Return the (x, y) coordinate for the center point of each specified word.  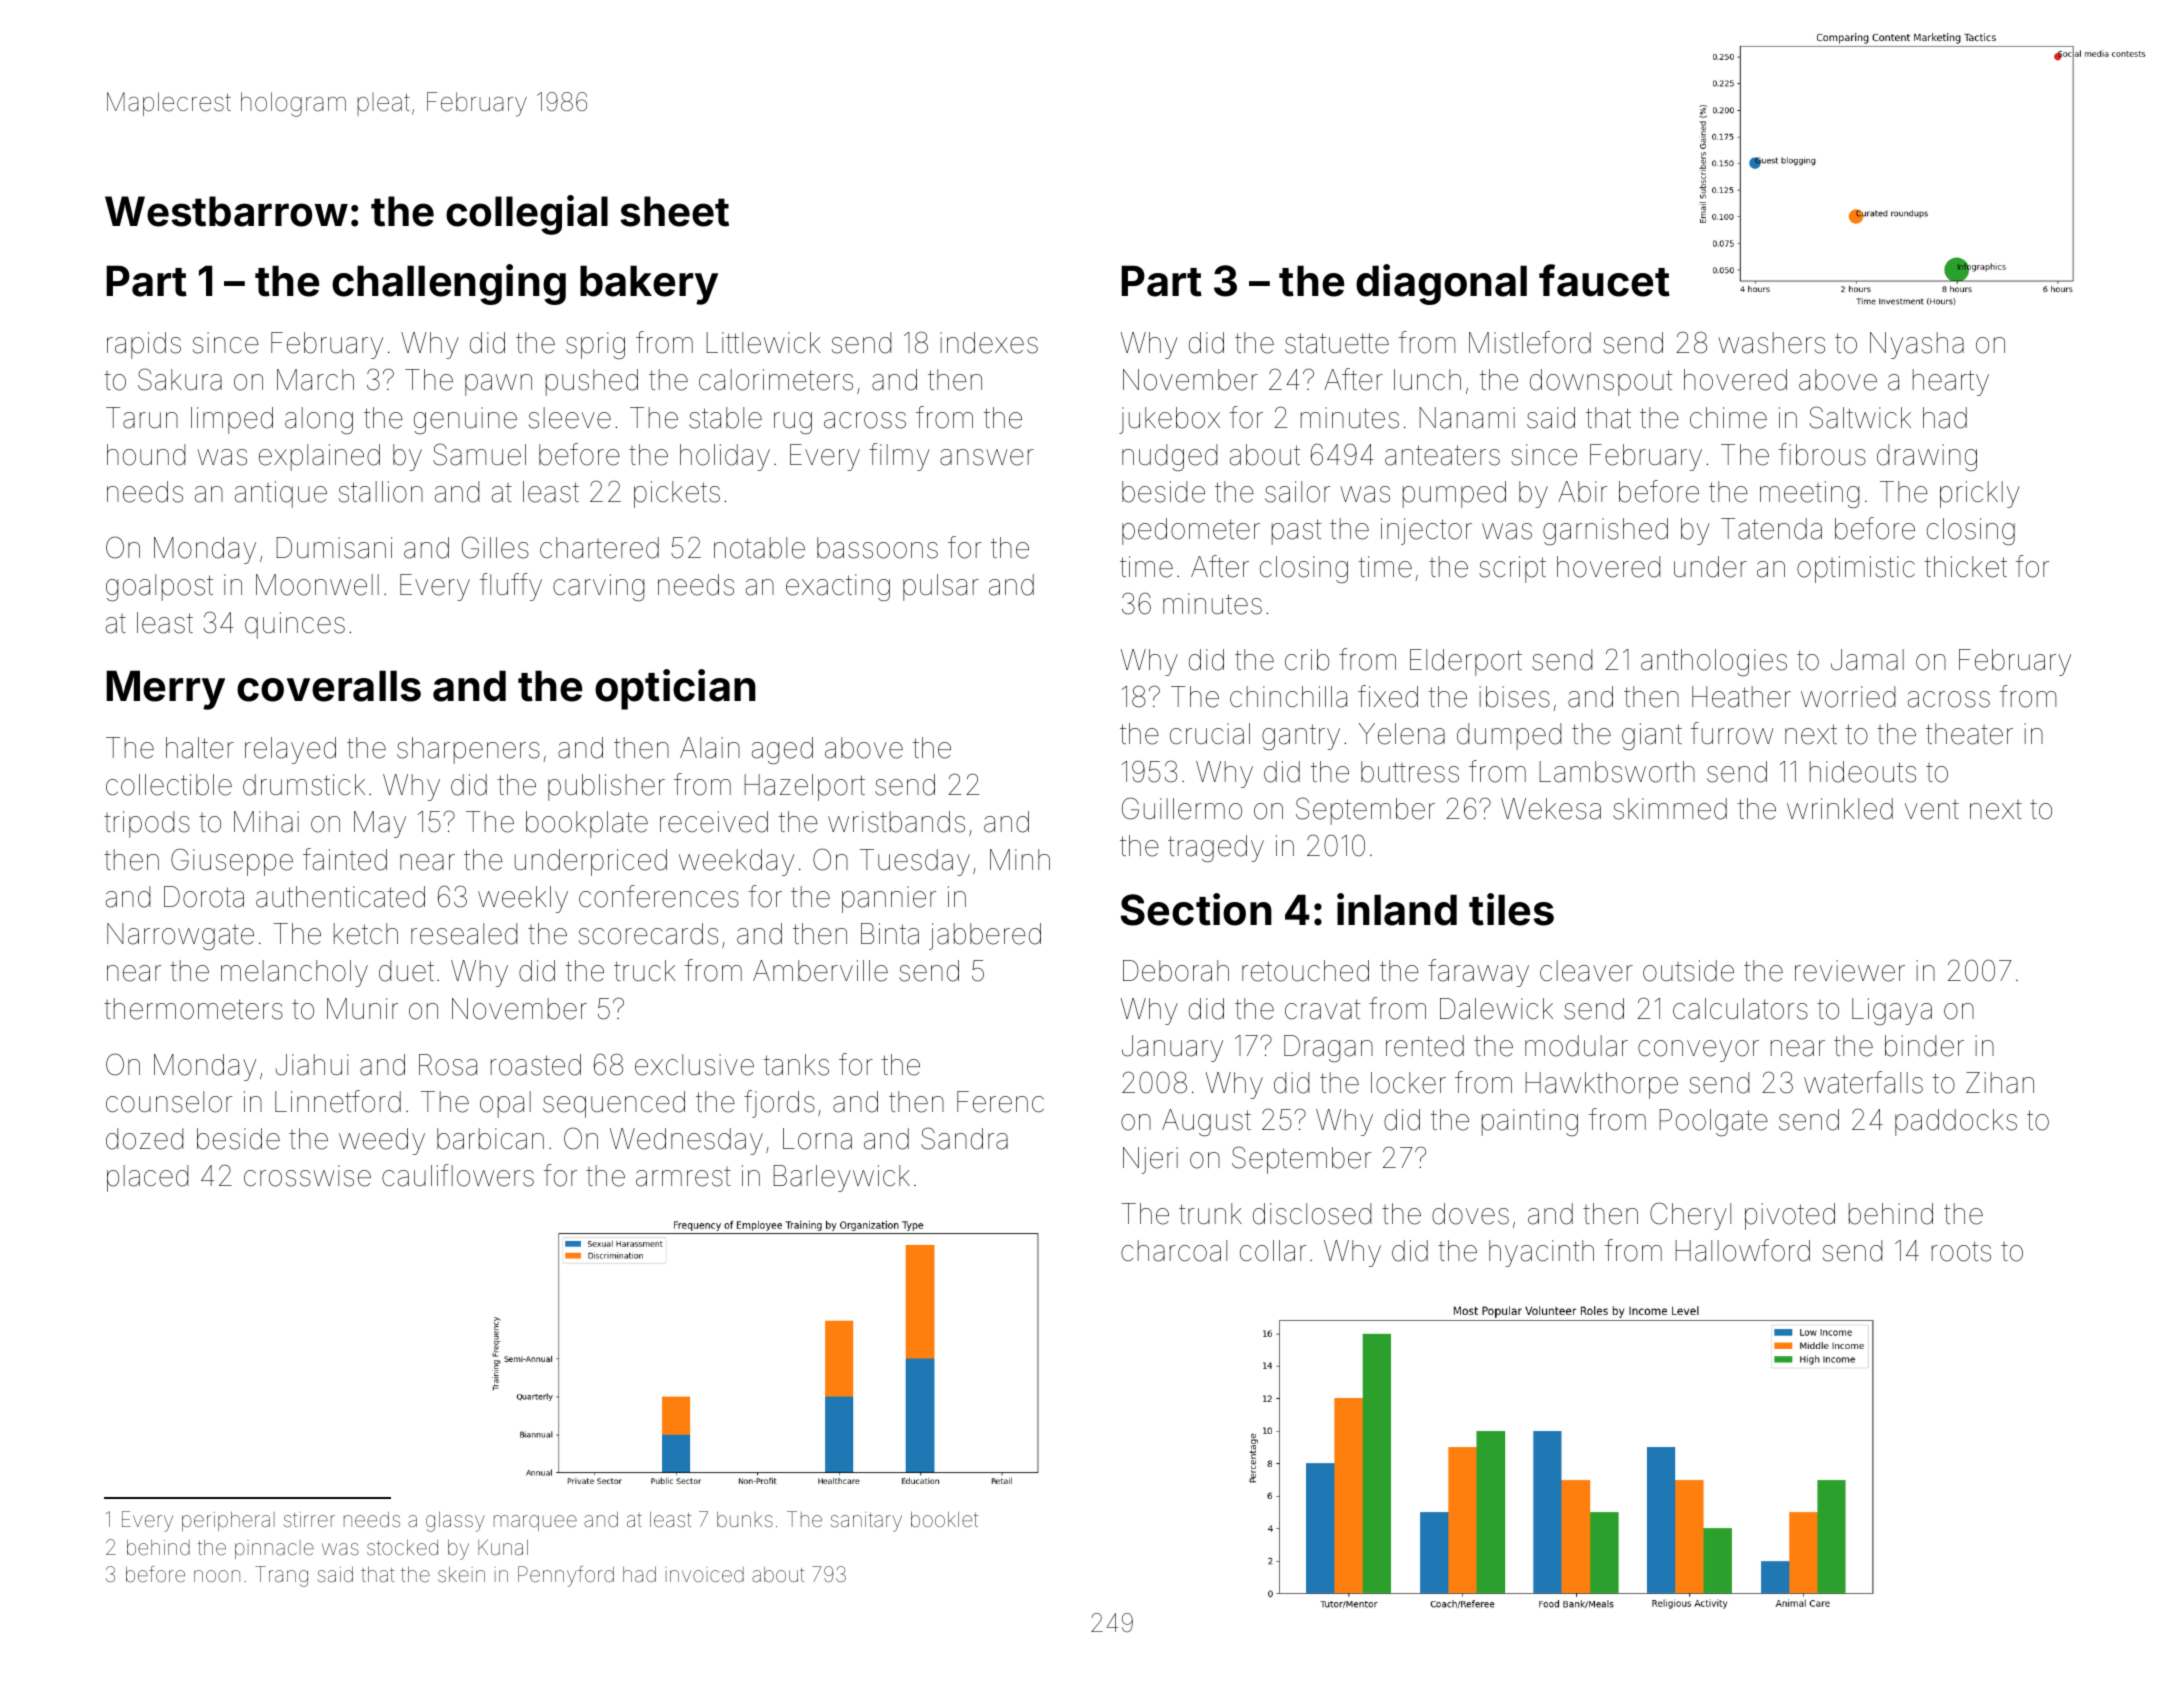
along (319, 420)
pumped (1454, 494)
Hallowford (1743, 1250)
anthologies (1714, 662)
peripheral (228, 1521)
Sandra (964, 1138)
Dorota (204, 897)
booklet (944, 1519)
